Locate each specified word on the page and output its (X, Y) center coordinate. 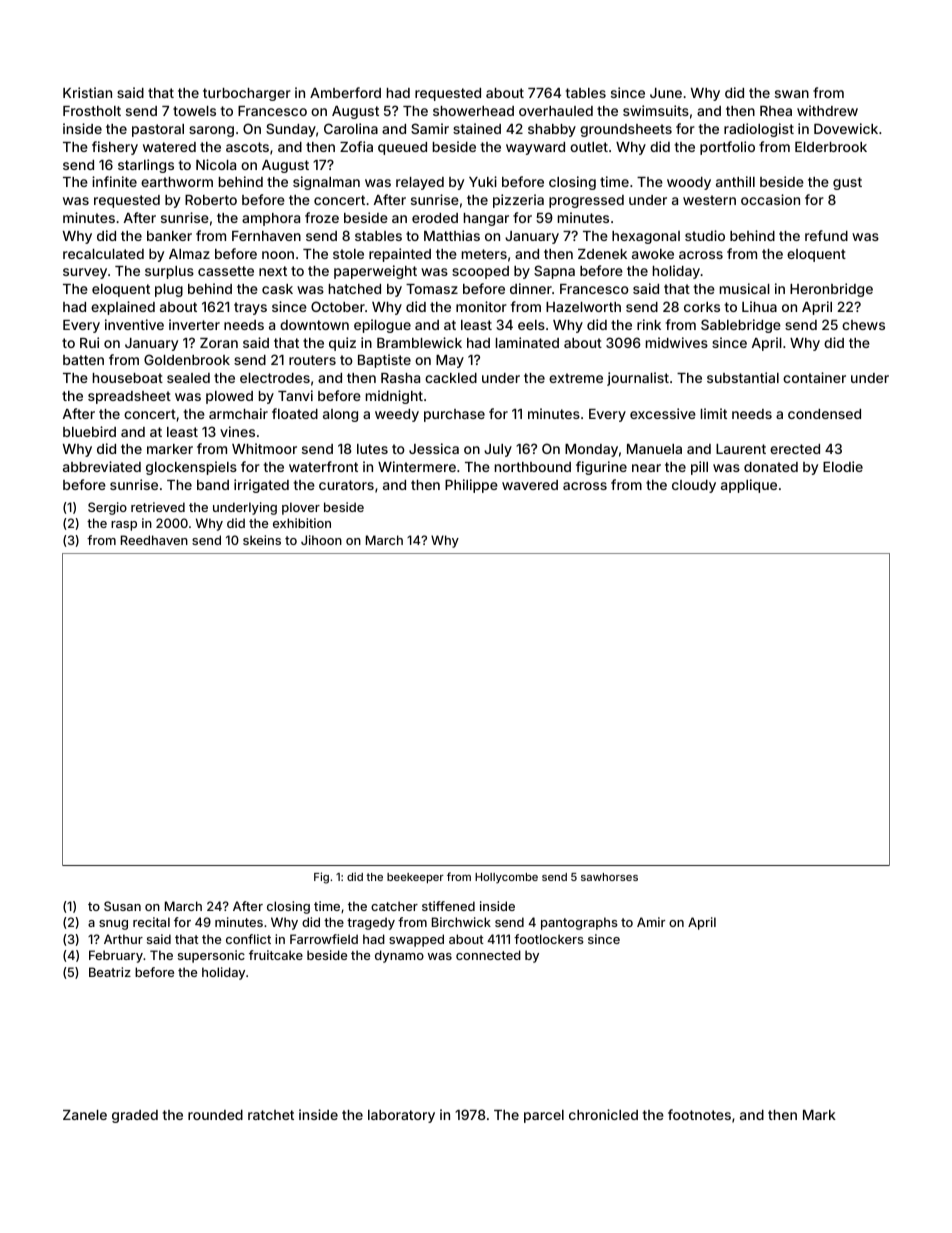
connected (488, 955)
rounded (215, 1115)
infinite (114, 181)
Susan (122, 906)
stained (477, 128)
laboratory (401, 1116)
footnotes (699, 1114)
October (338, 306)
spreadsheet (129, 397)
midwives (677, 342)
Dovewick (846, 128)
